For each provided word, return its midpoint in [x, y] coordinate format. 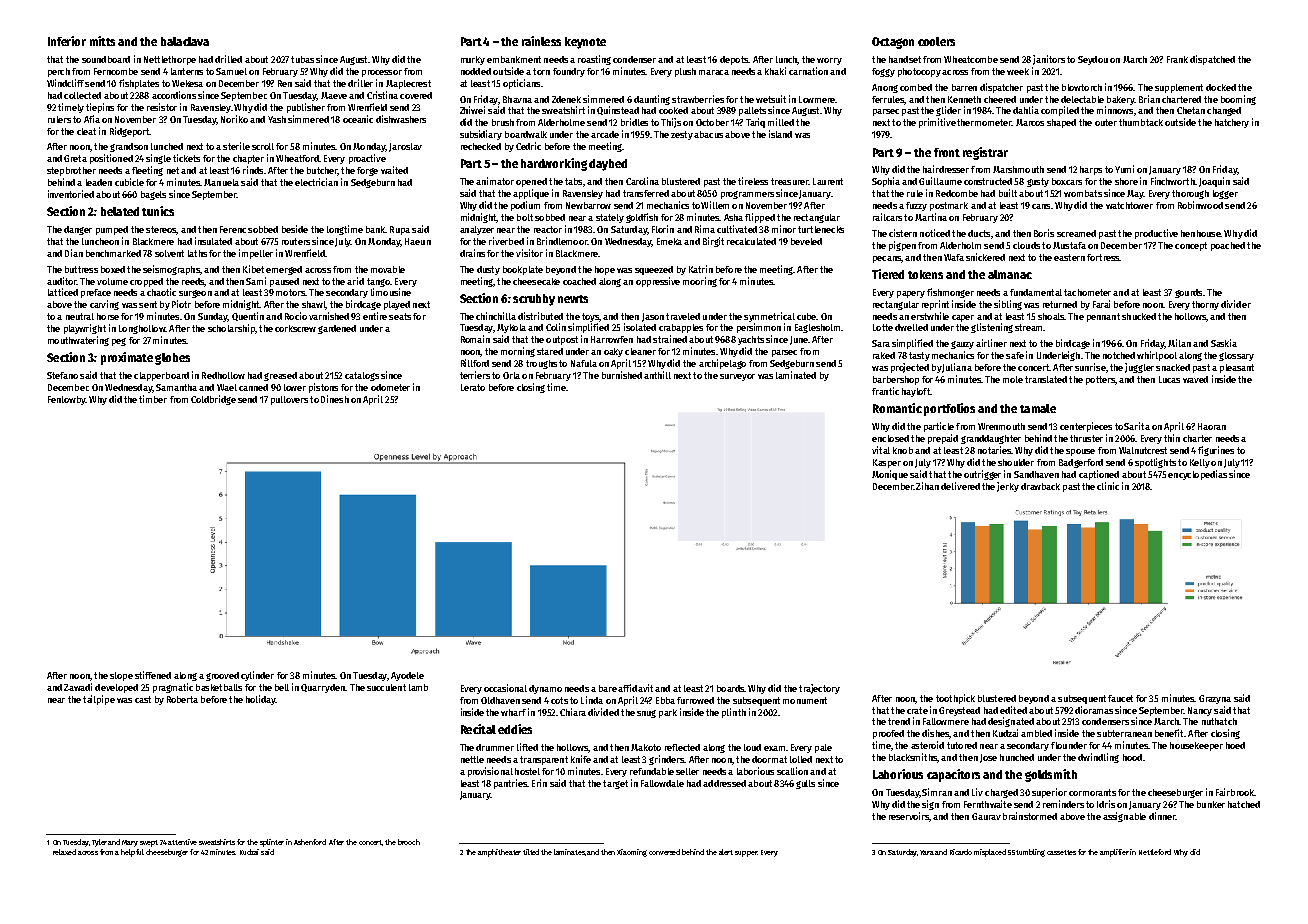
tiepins [100, 108]
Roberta [182, 699]
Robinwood [1200, 205]
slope [121, 676]
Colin [556, 327]
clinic [1108, 486]
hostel [527, 771]
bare [608, 688]
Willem [715, 205]
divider [1236, 304]
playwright [85, 329]
